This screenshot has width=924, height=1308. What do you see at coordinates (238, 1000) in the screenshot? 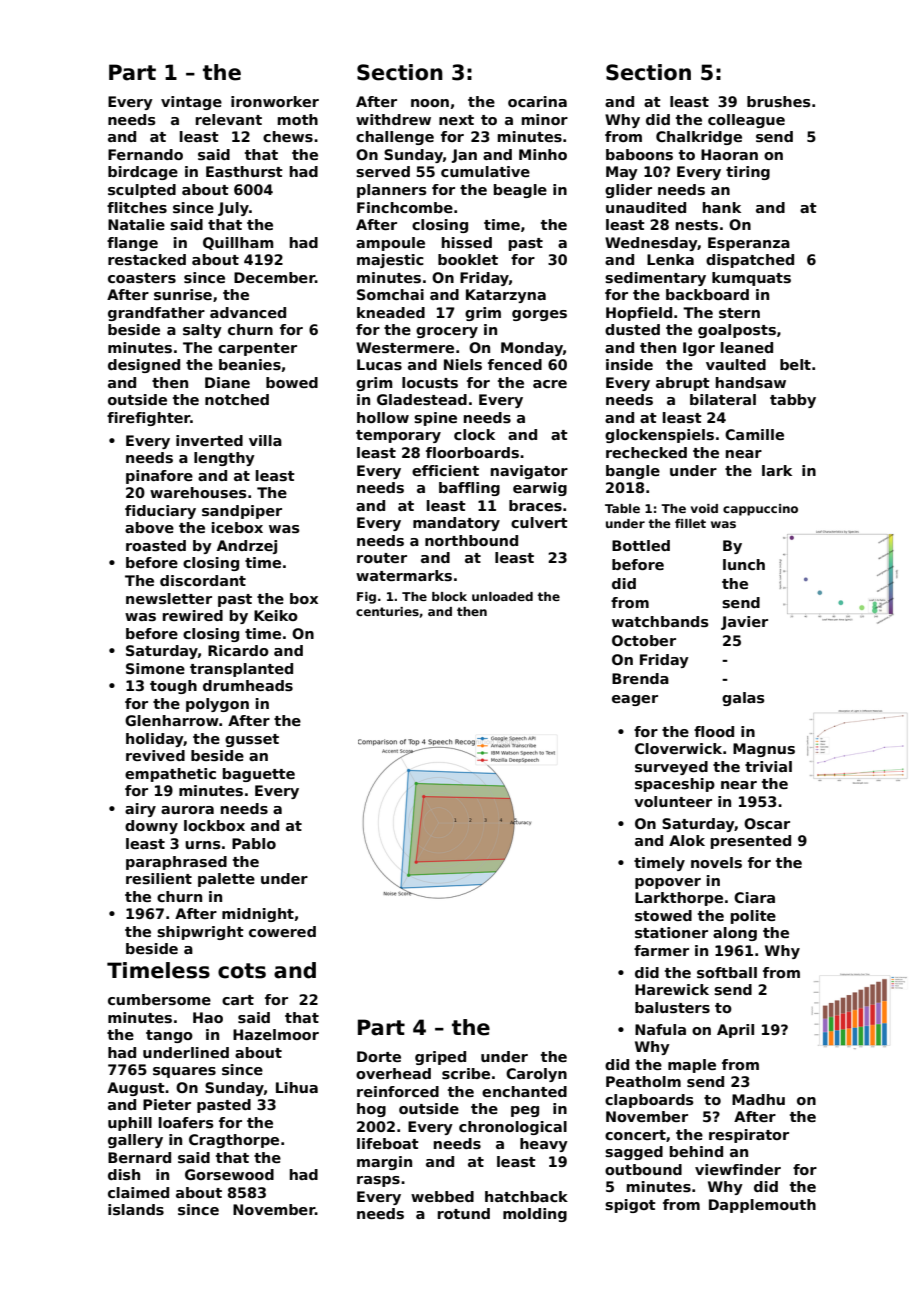
I see `cart` at bounding box center [238, 1000].
